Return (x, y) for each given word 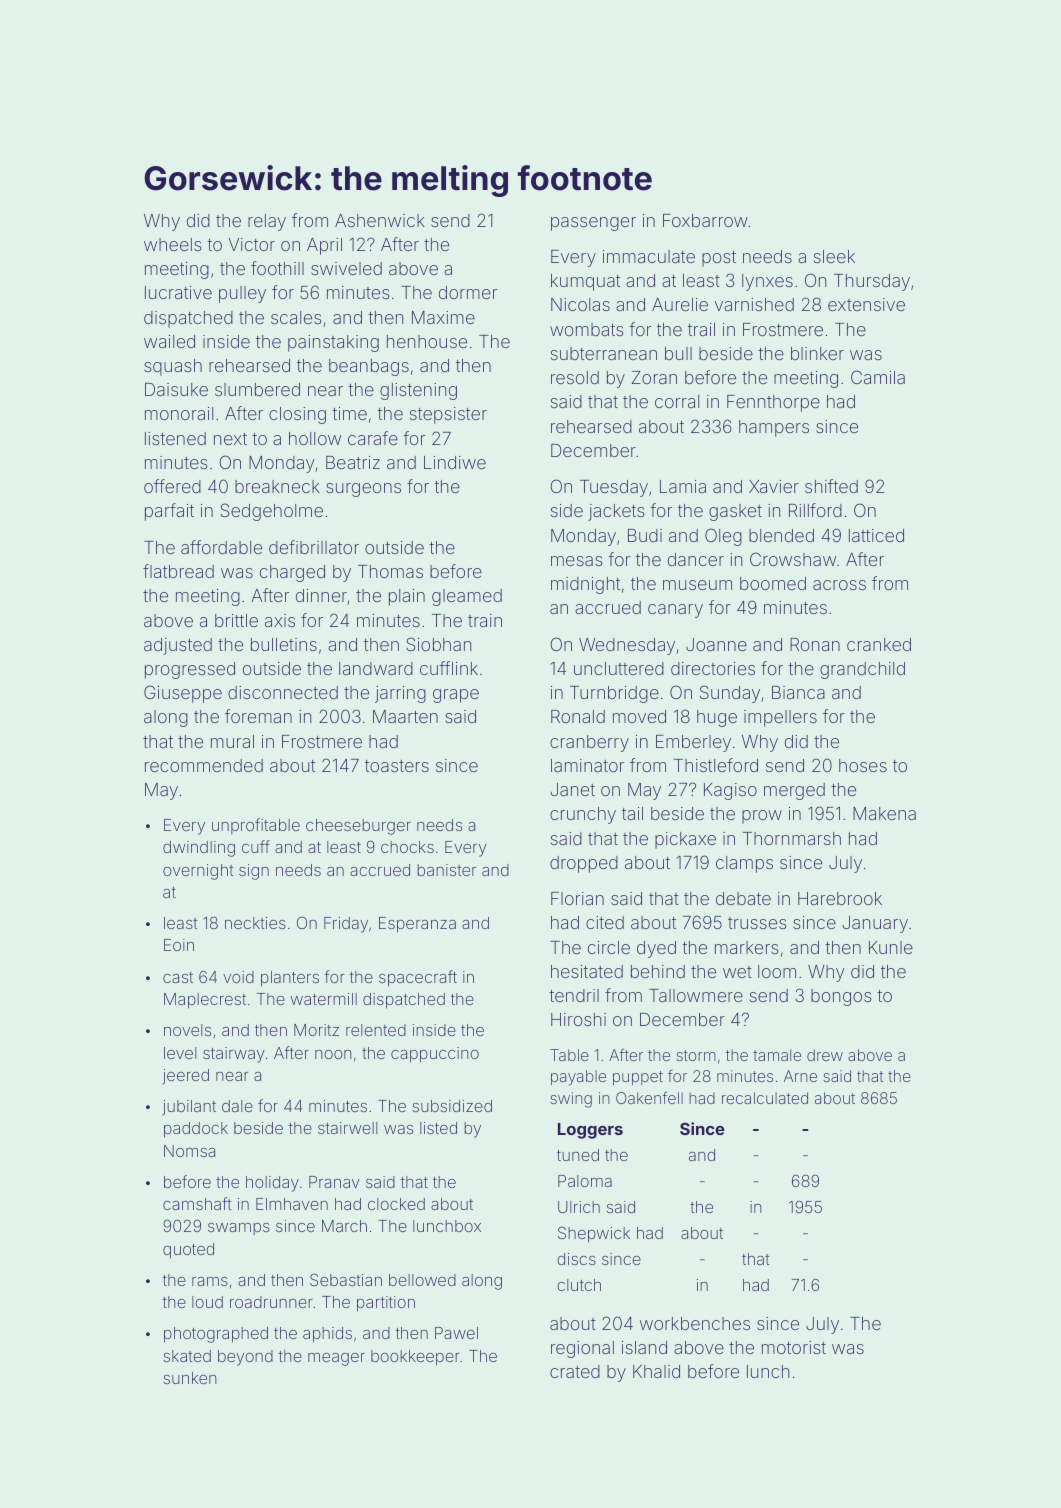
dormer (468, 292)
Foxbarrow (705, 220)
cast (178, 977)
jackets (616, 512)
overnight (198, 872)
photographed (216, 1335)
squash (173, 367)
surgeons (363, 490)
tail (632, 813)
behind (658, 971)
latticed (876, 535)
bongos (841, 997)
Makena (884, 813)
